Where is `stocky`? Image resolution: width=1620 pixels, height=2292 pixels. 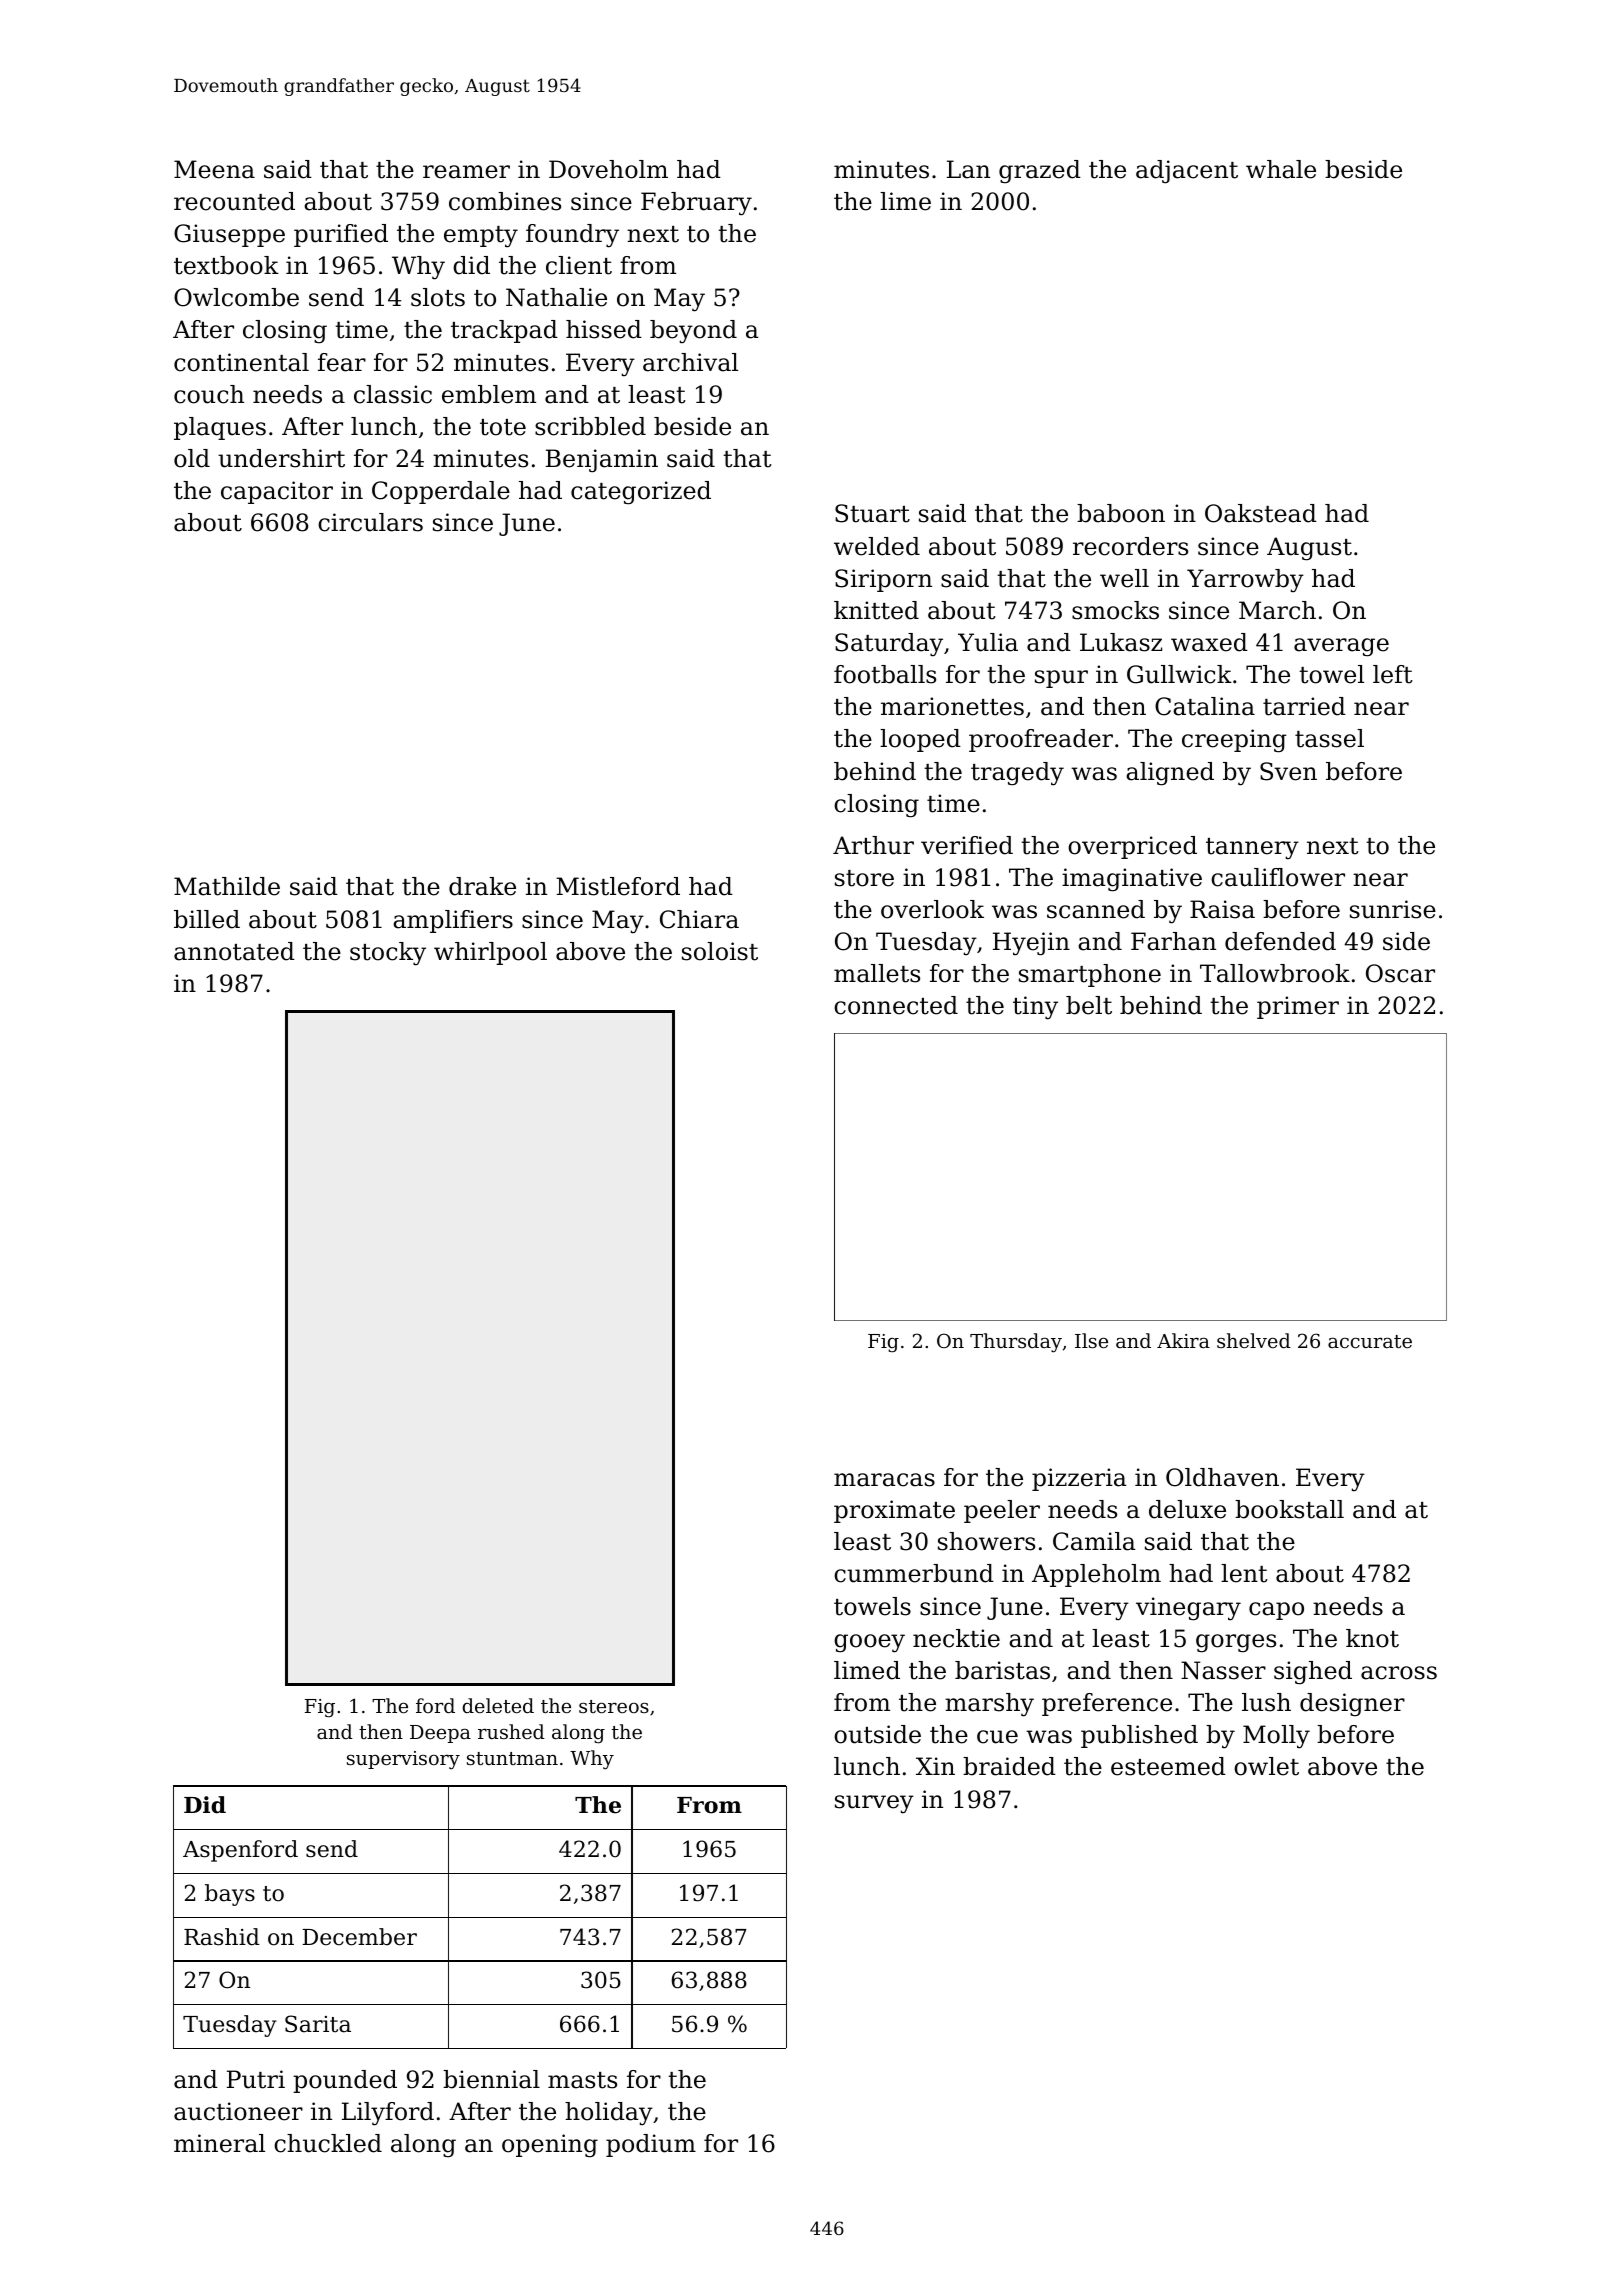
stocky is located at coordinates (388, 954).
